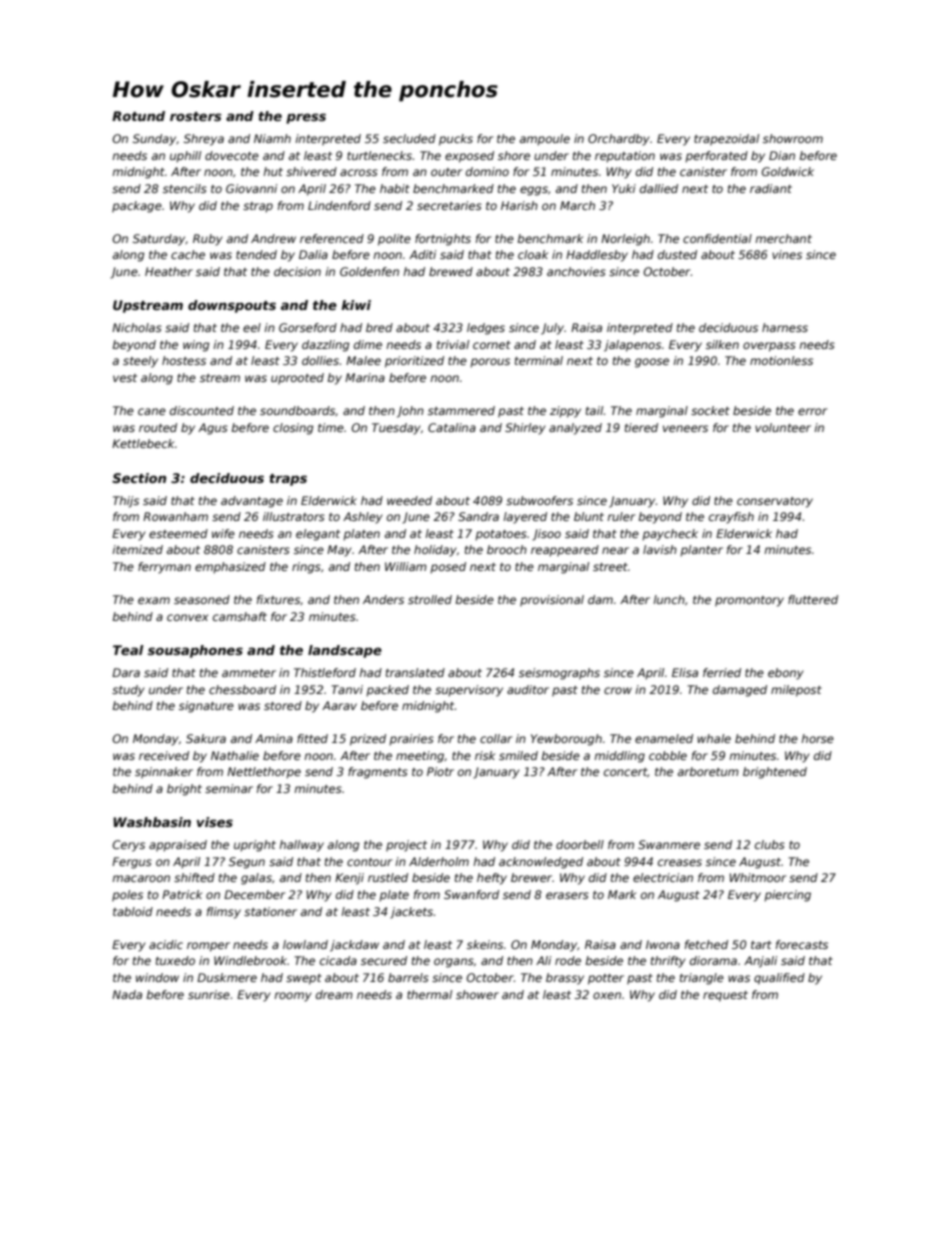  Describe the element at coordinates (544, 140) in the screenshot. I see `ampoule` at that location.
